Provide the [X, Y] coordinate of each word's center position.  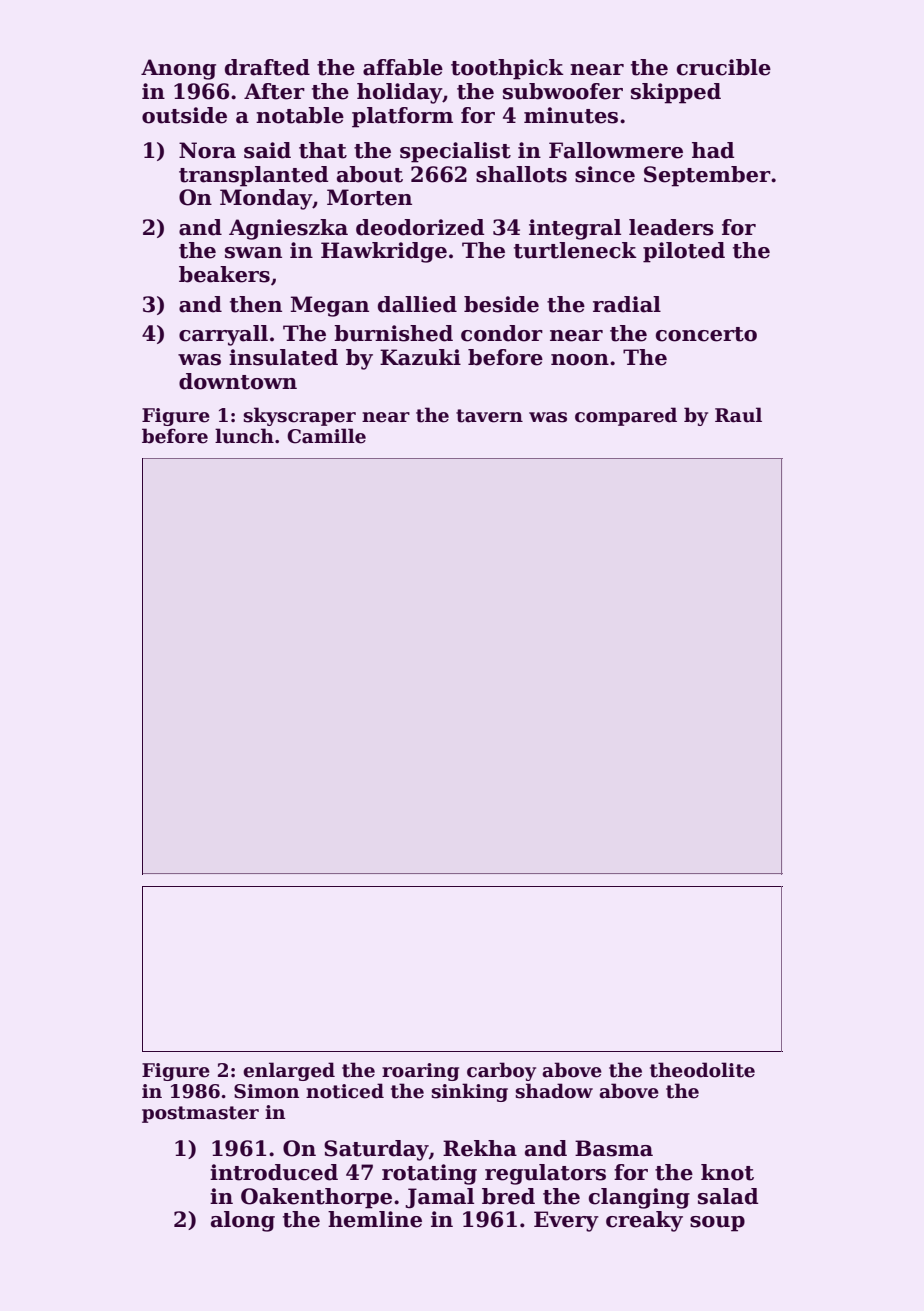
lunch [244, 436]
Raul [738, 415]
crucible [724, 67]
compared [626, 416]
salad [728, 1196]
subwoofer [563, 91]
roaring [420, 1072]
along [243, 1221]
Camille [326, 436]
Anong [178, 69]
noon [580, 360]
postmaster [200, 1114]
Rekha [480, 1148]
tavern [489, 416]
